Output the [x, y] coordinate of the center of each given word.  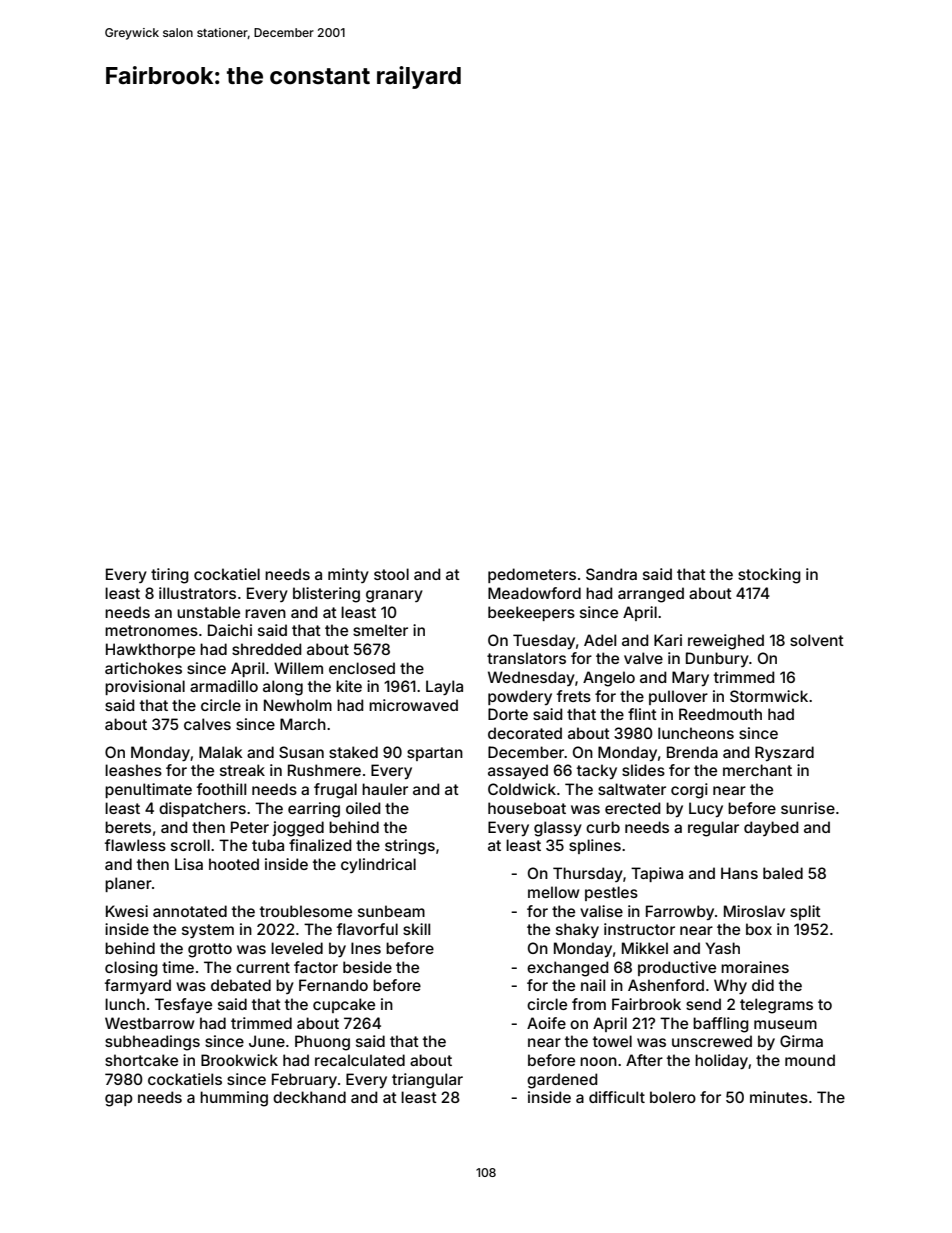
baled [783, 873]
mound [810, 1060]
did [763, 985]
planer [128, 884]
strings [410, 847]
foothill [221, 789]
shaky [577, 930]
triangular [427, 1081]
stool [391, 574]
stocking [769, 576]
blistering [326, 595]
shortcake [141, 1060]
